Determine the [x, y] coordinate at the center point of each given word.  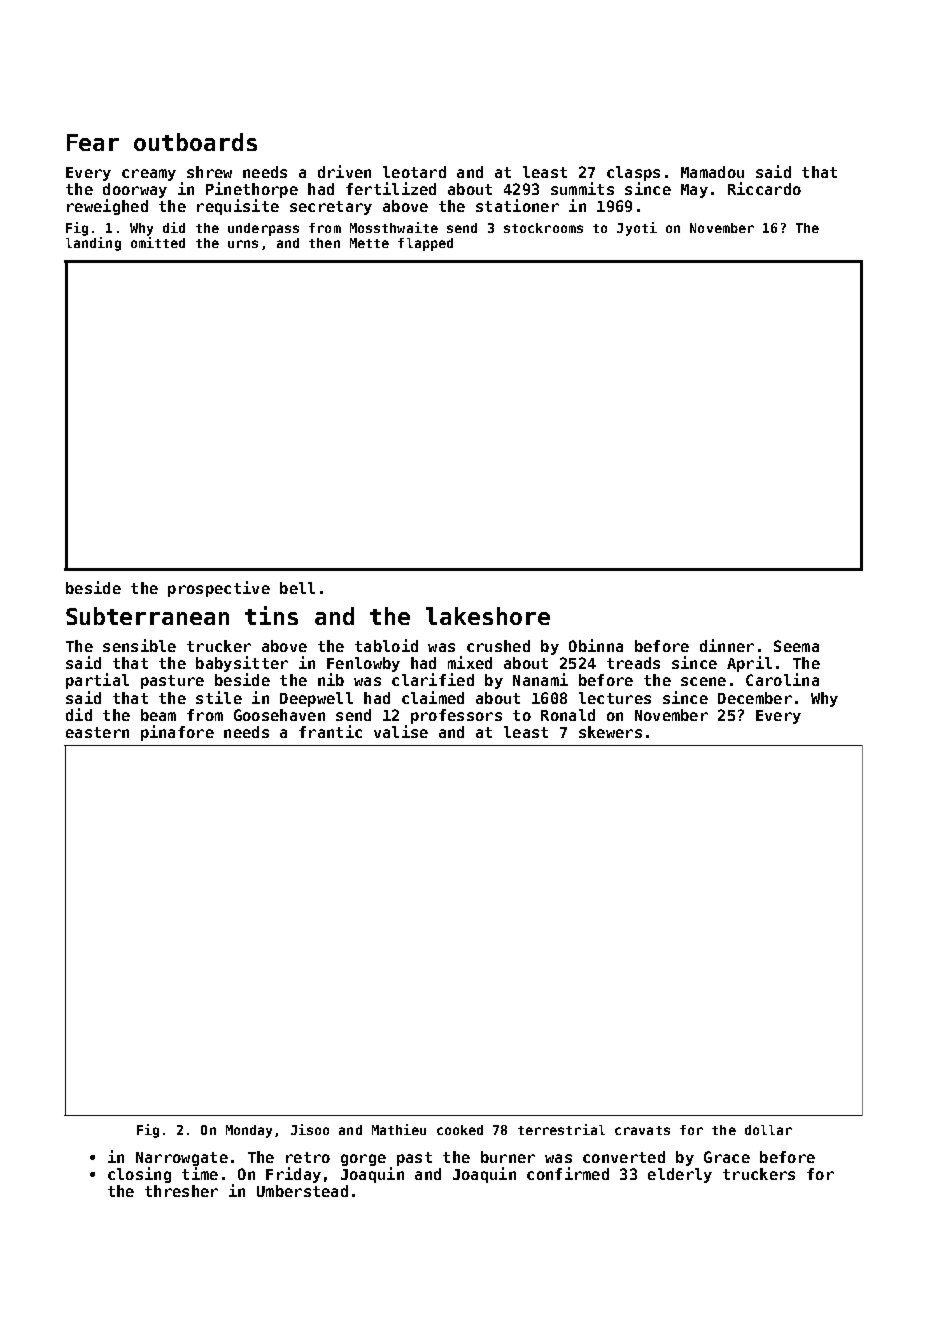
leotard [414, 172]
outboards [195, 142]
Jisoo [310, 1129]
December [755, 698]
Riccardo [764, 188]
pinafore [177, 733]
